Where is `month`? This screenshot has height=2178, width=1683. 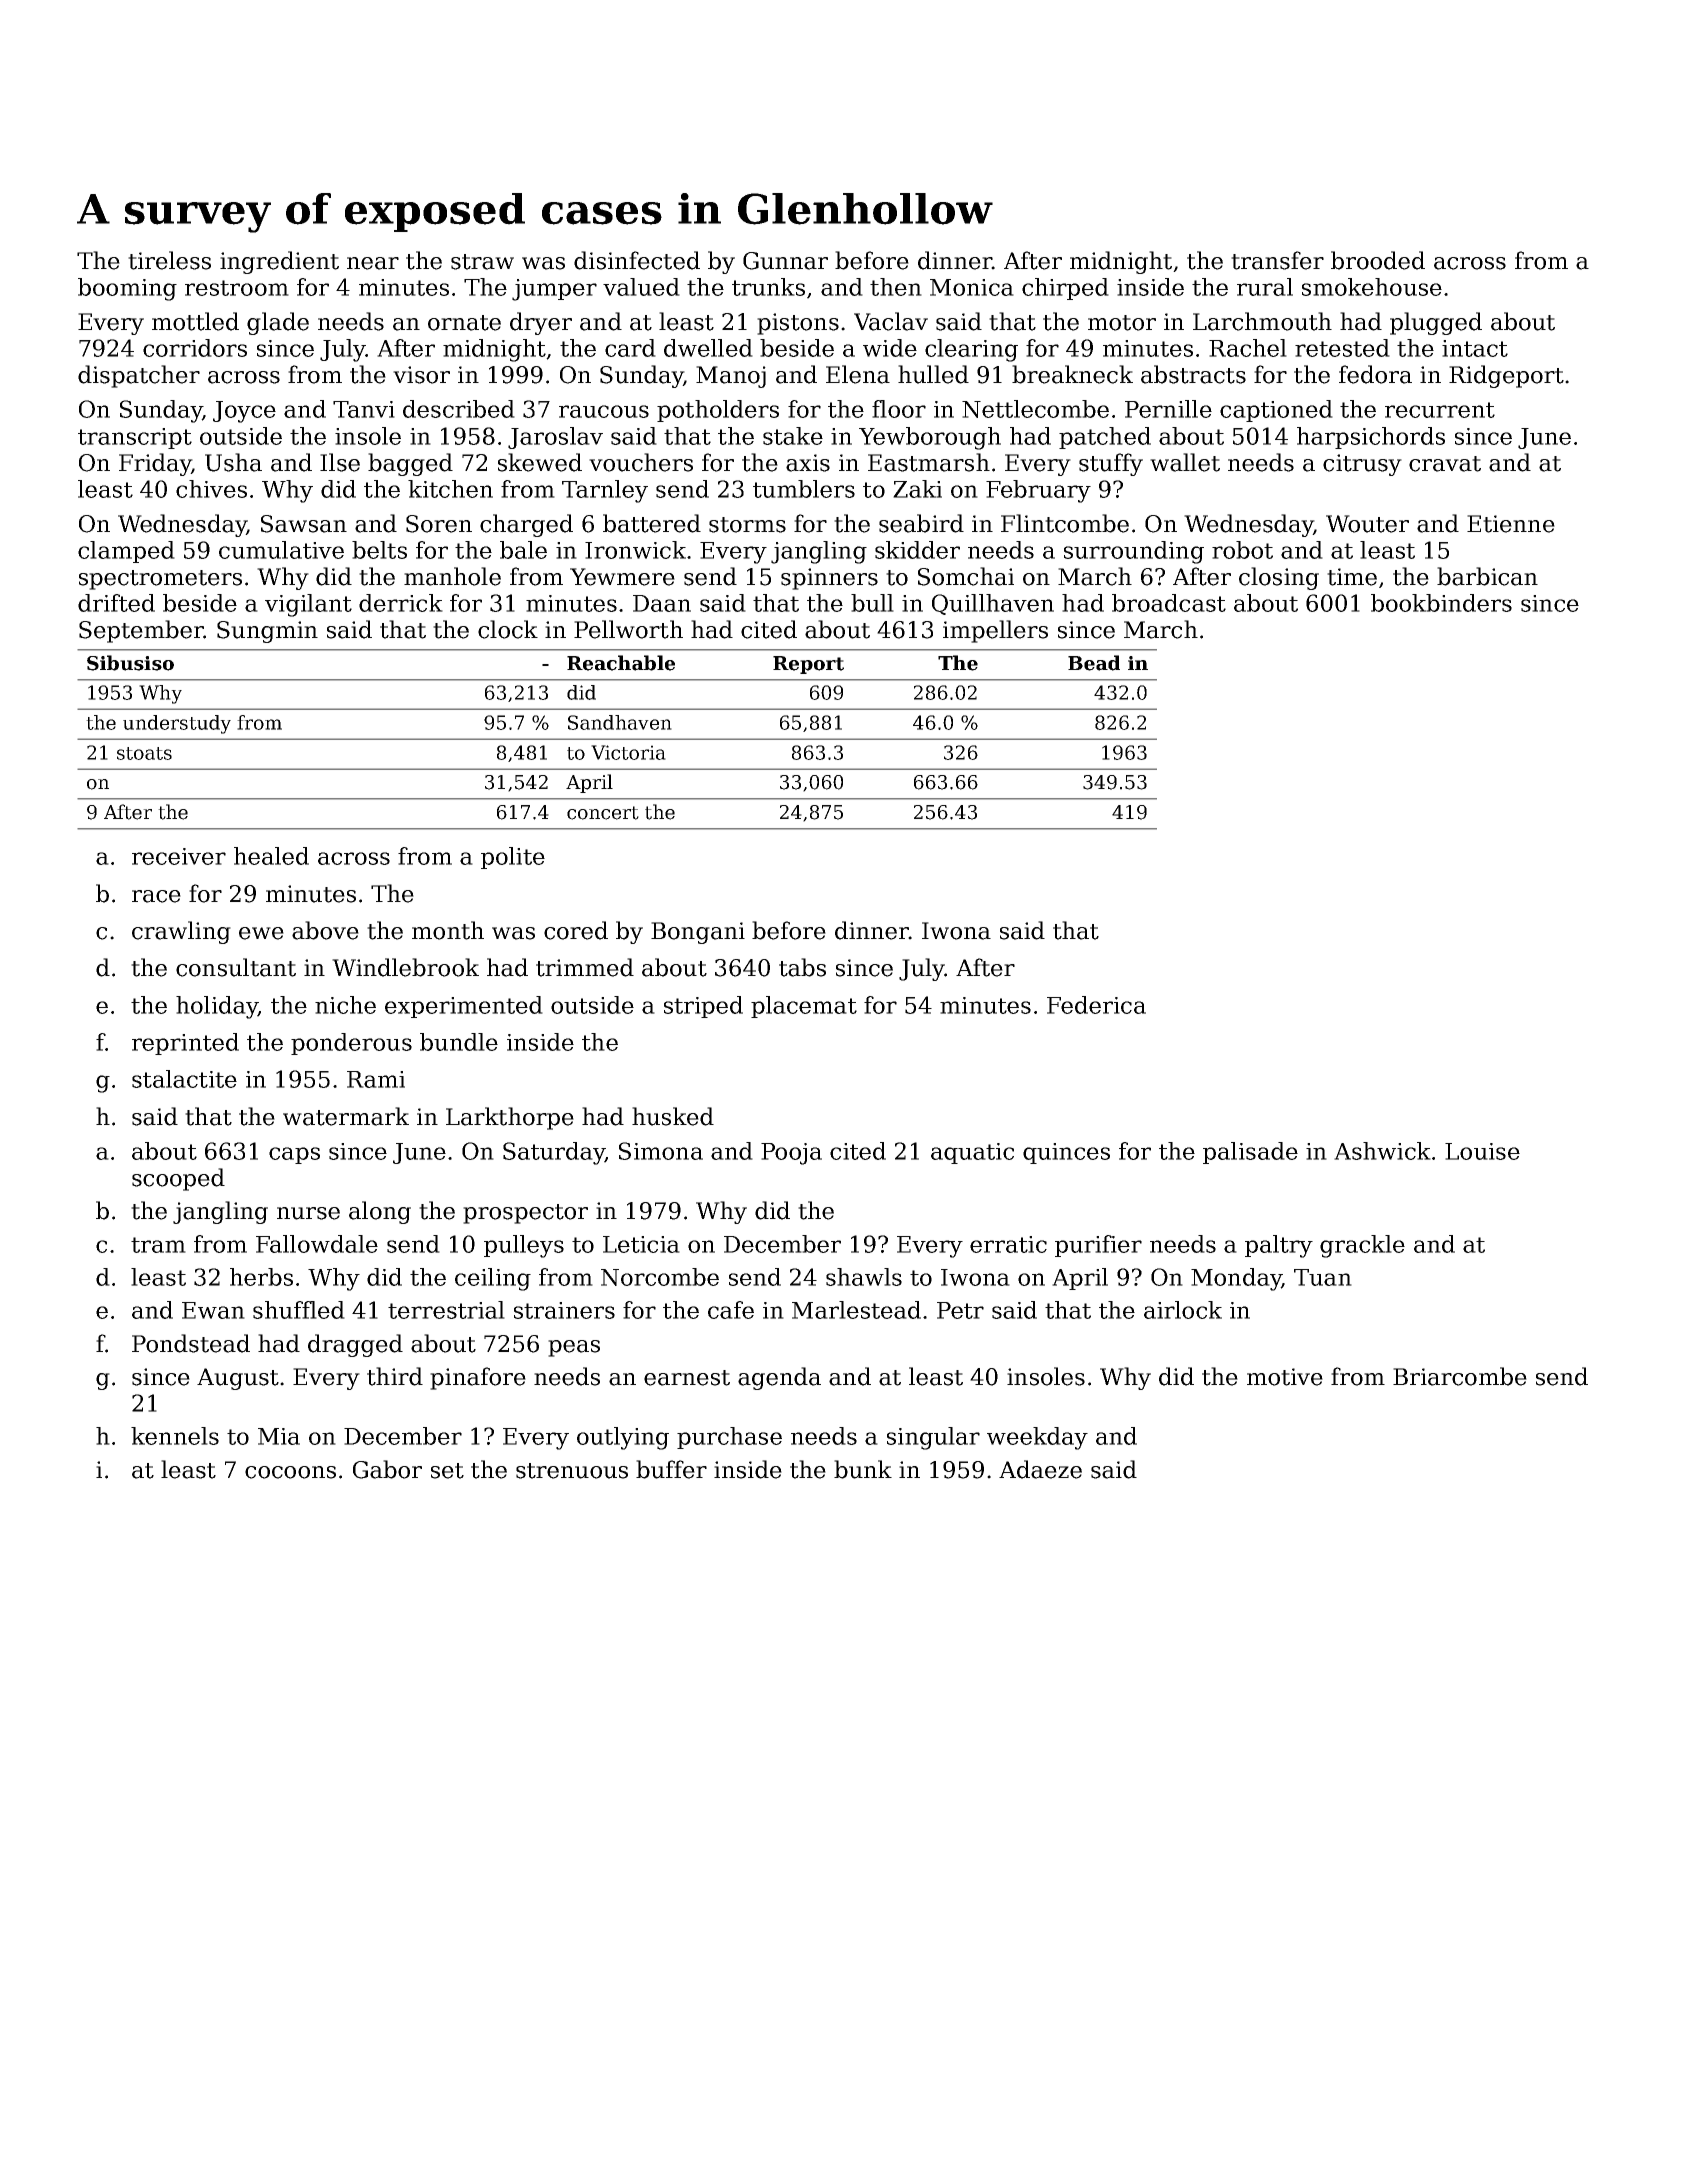
month is located at coordinates (448, 930).
